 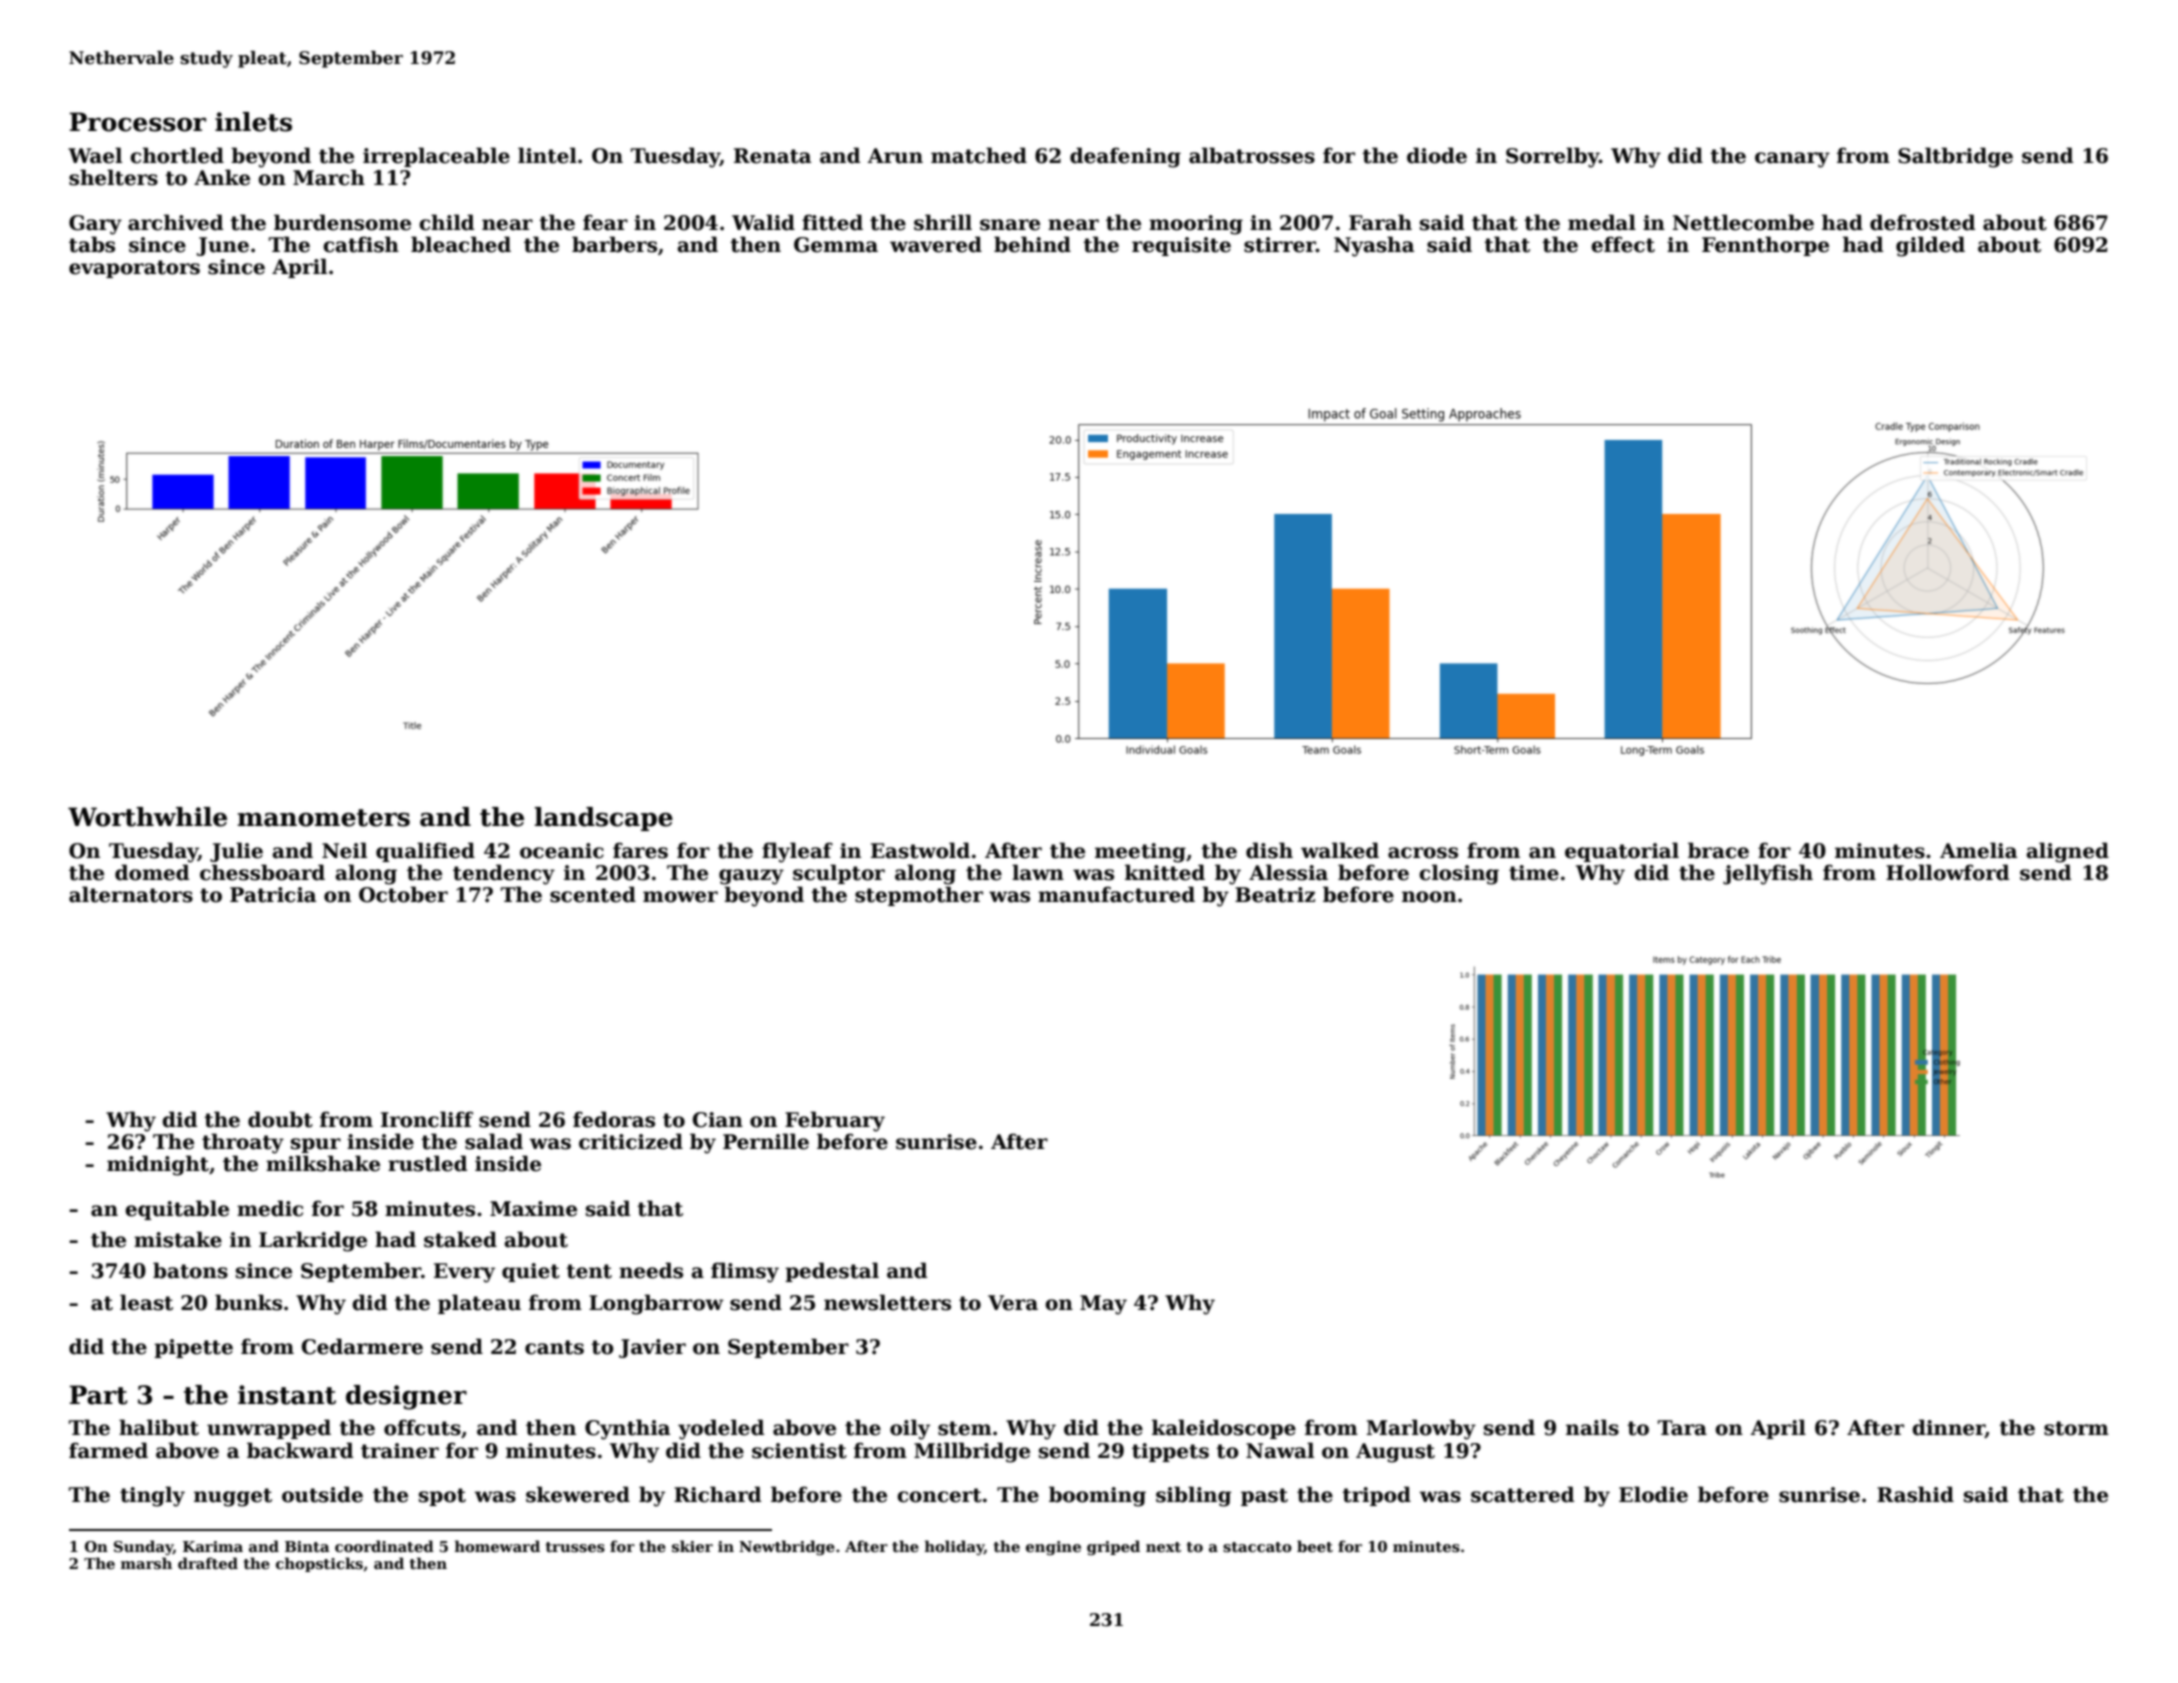 What do you see at coordinates (910, 1429) in the image?
I see `oily` at bounding box center [910, 1429].
